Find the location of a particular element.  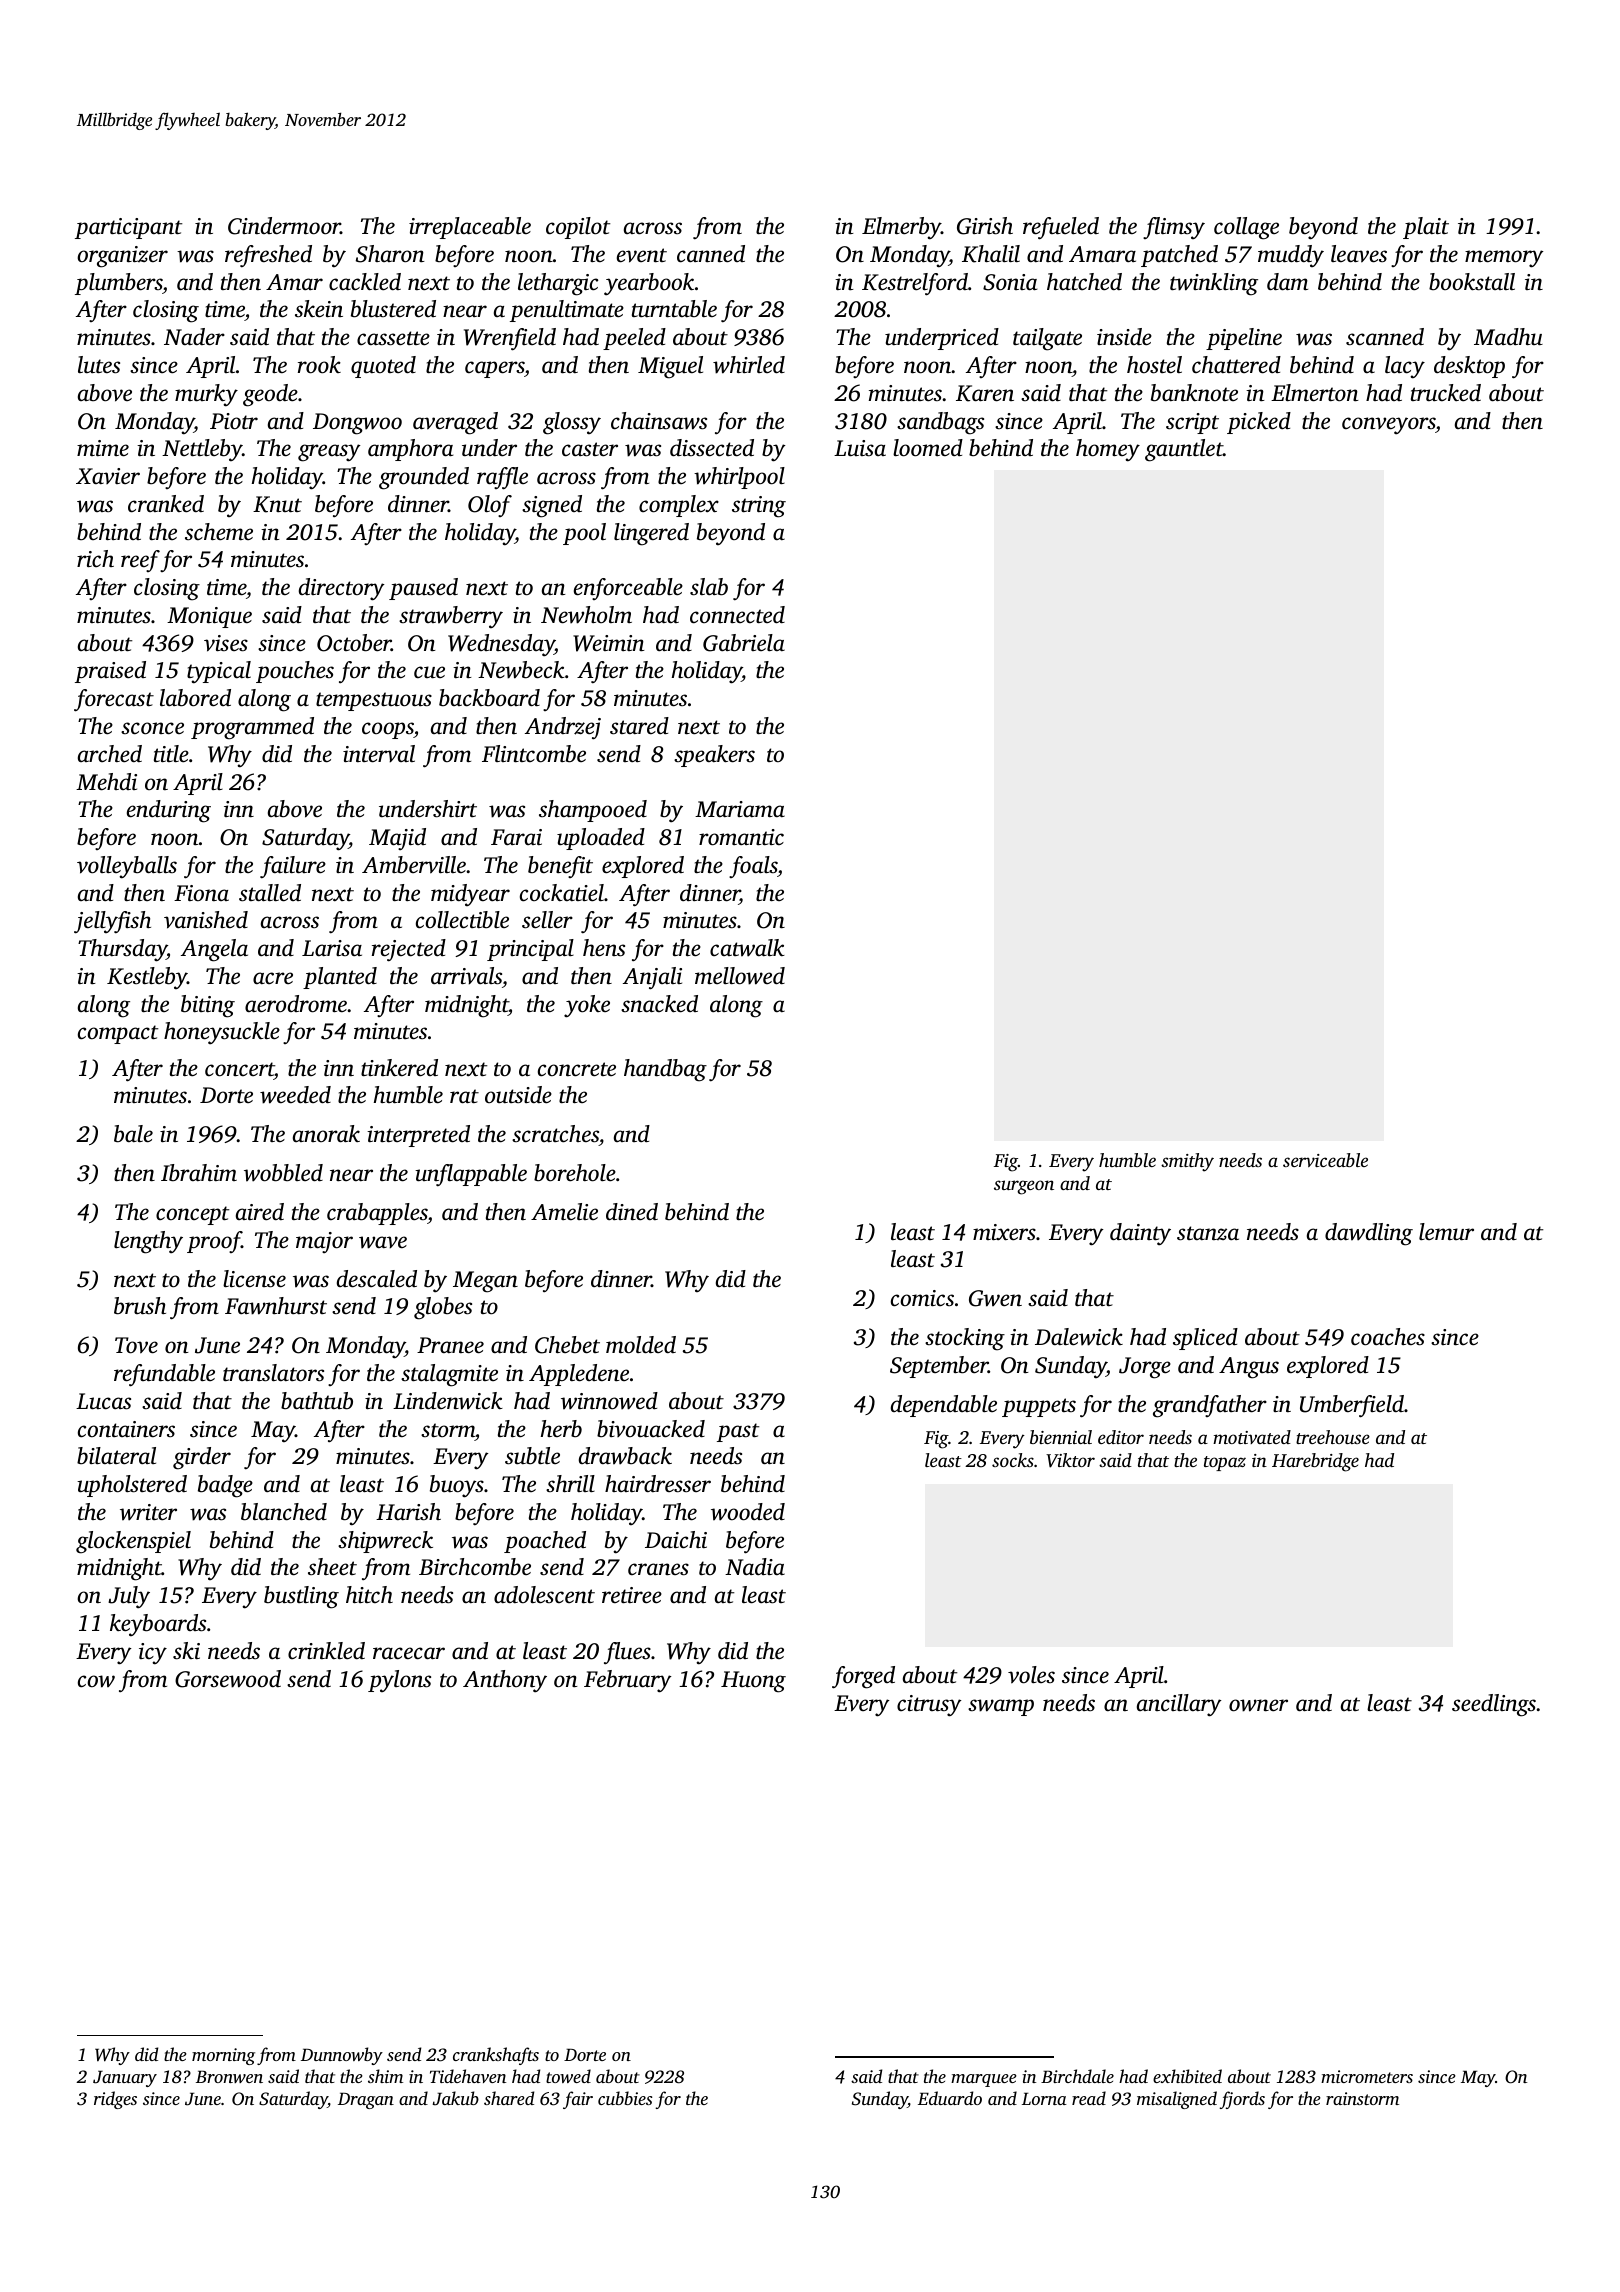

ancillary is located at coordinates (1179, 1705).
